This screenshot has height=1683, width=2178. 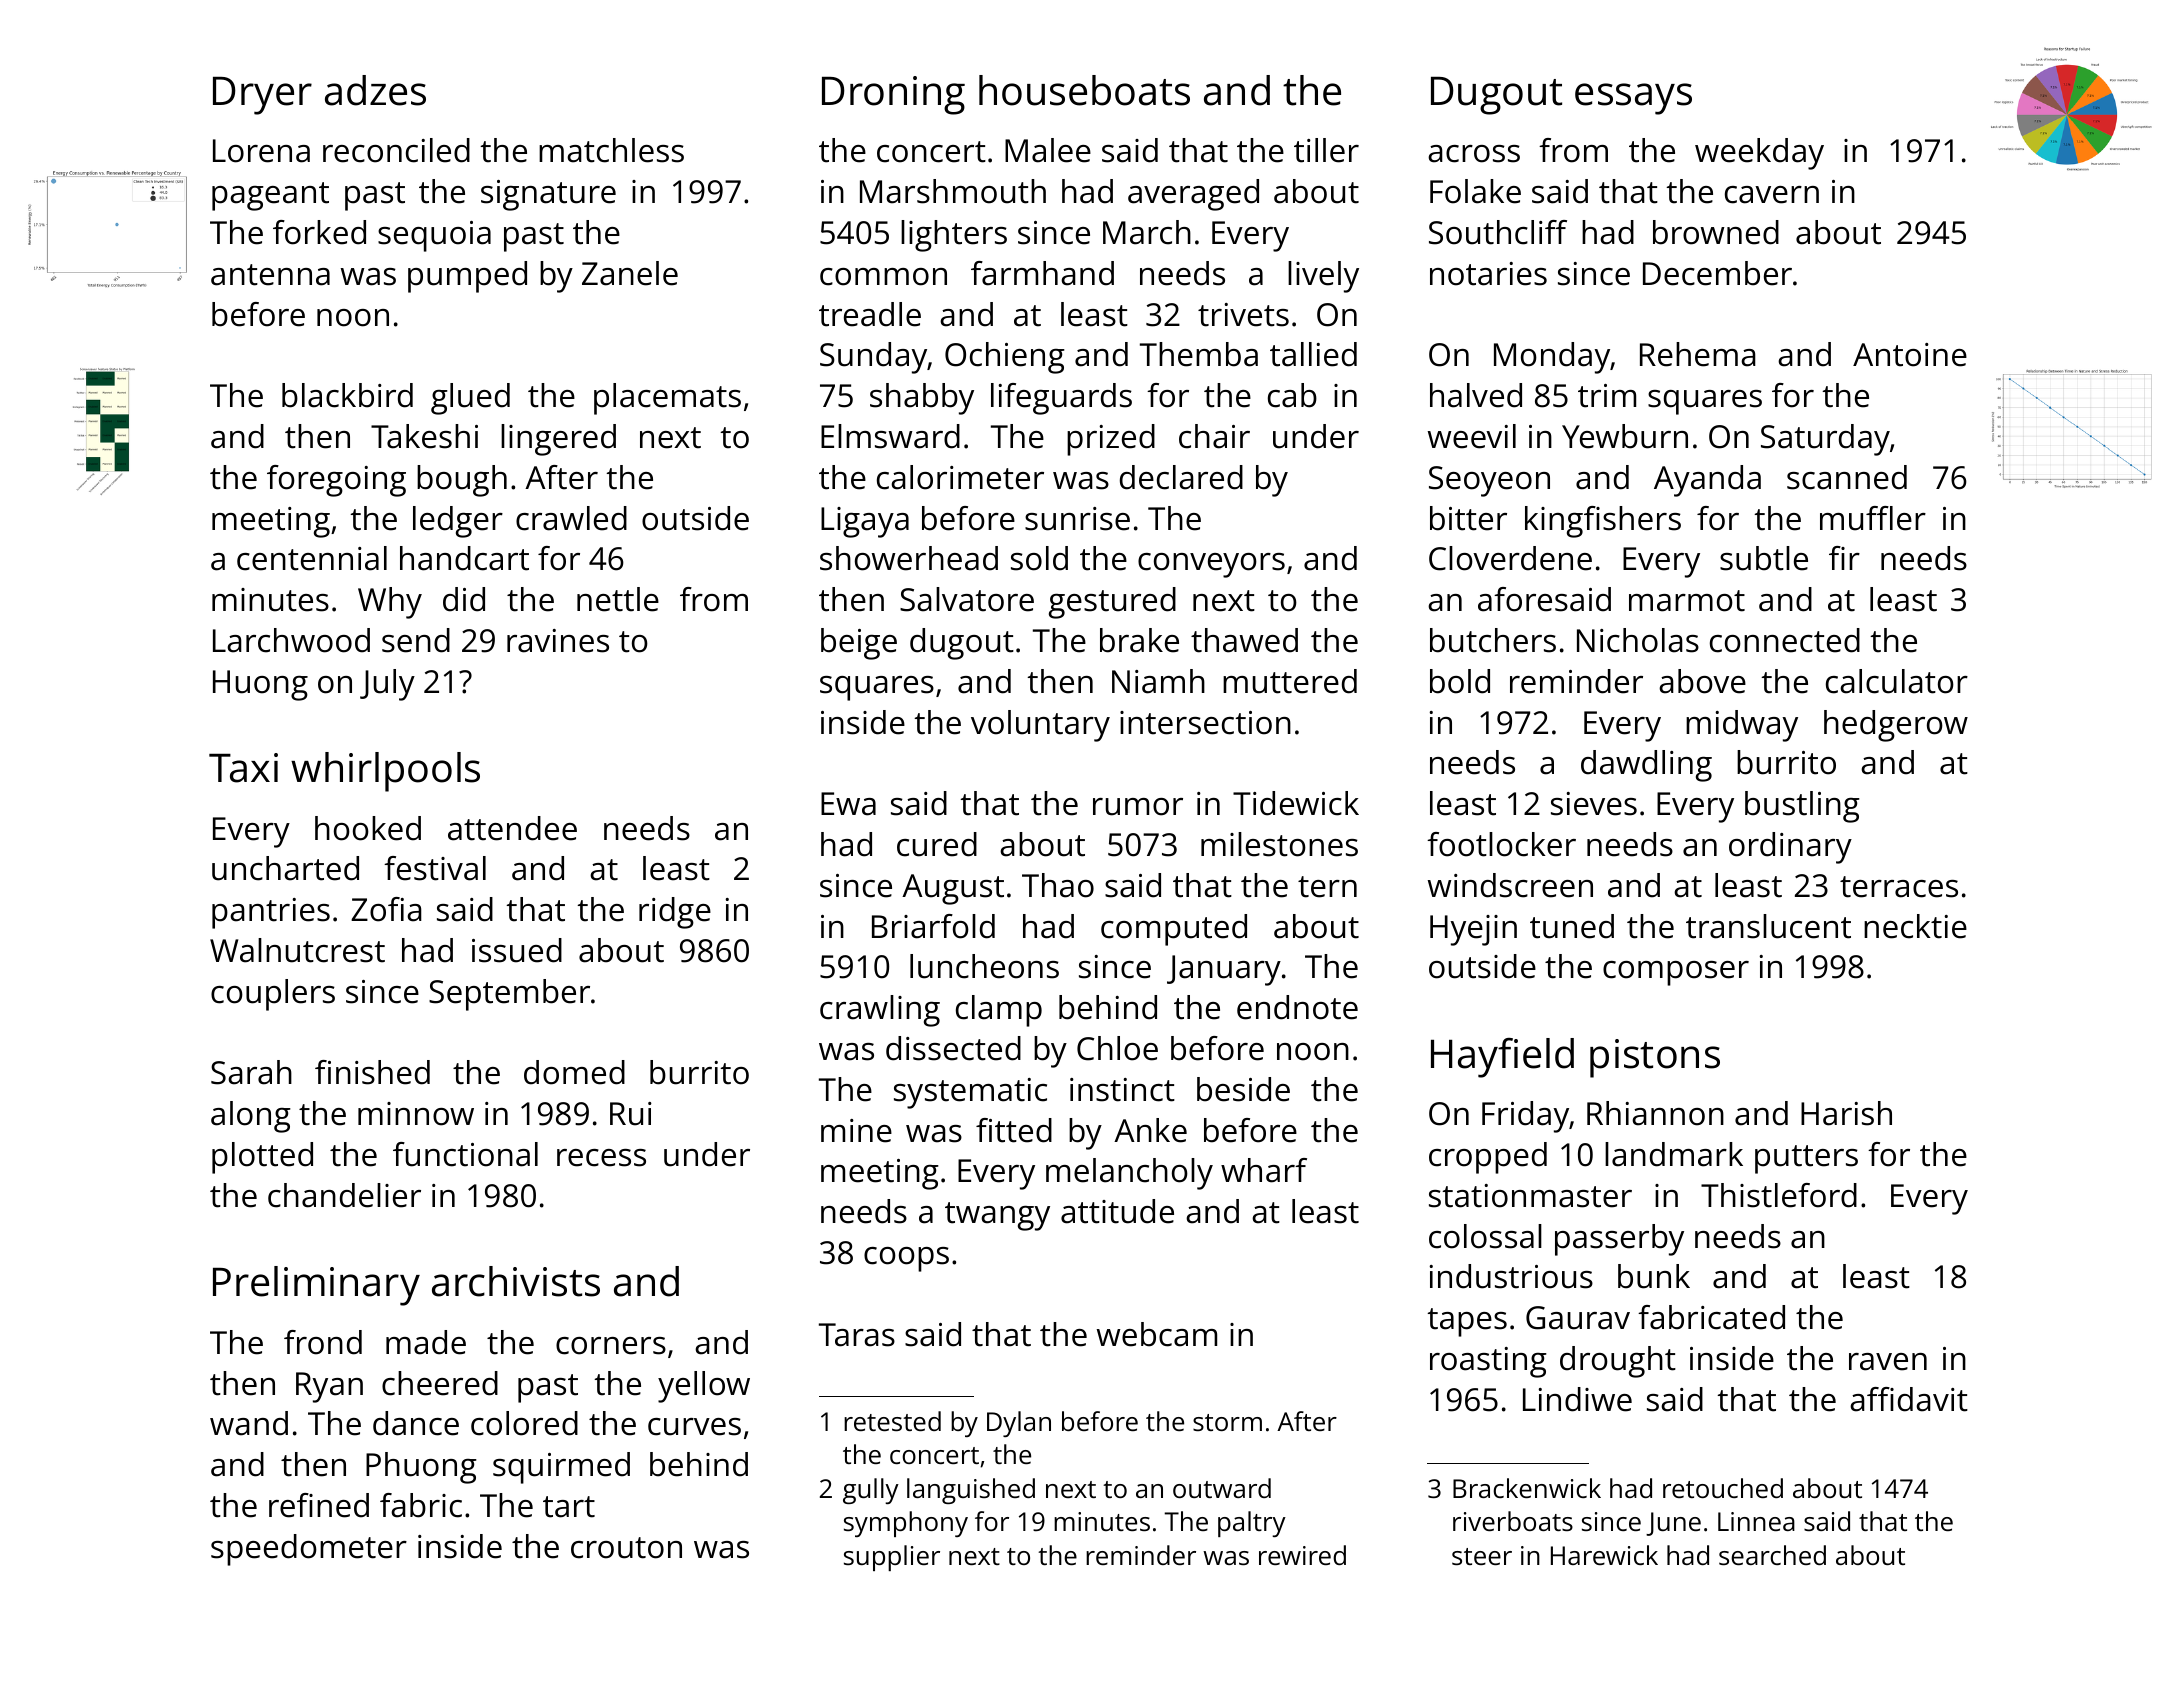 What do you see at coordinates (1759, 154) in the screenshot?
I see `weekday` at bounding box center [1759, 154].
